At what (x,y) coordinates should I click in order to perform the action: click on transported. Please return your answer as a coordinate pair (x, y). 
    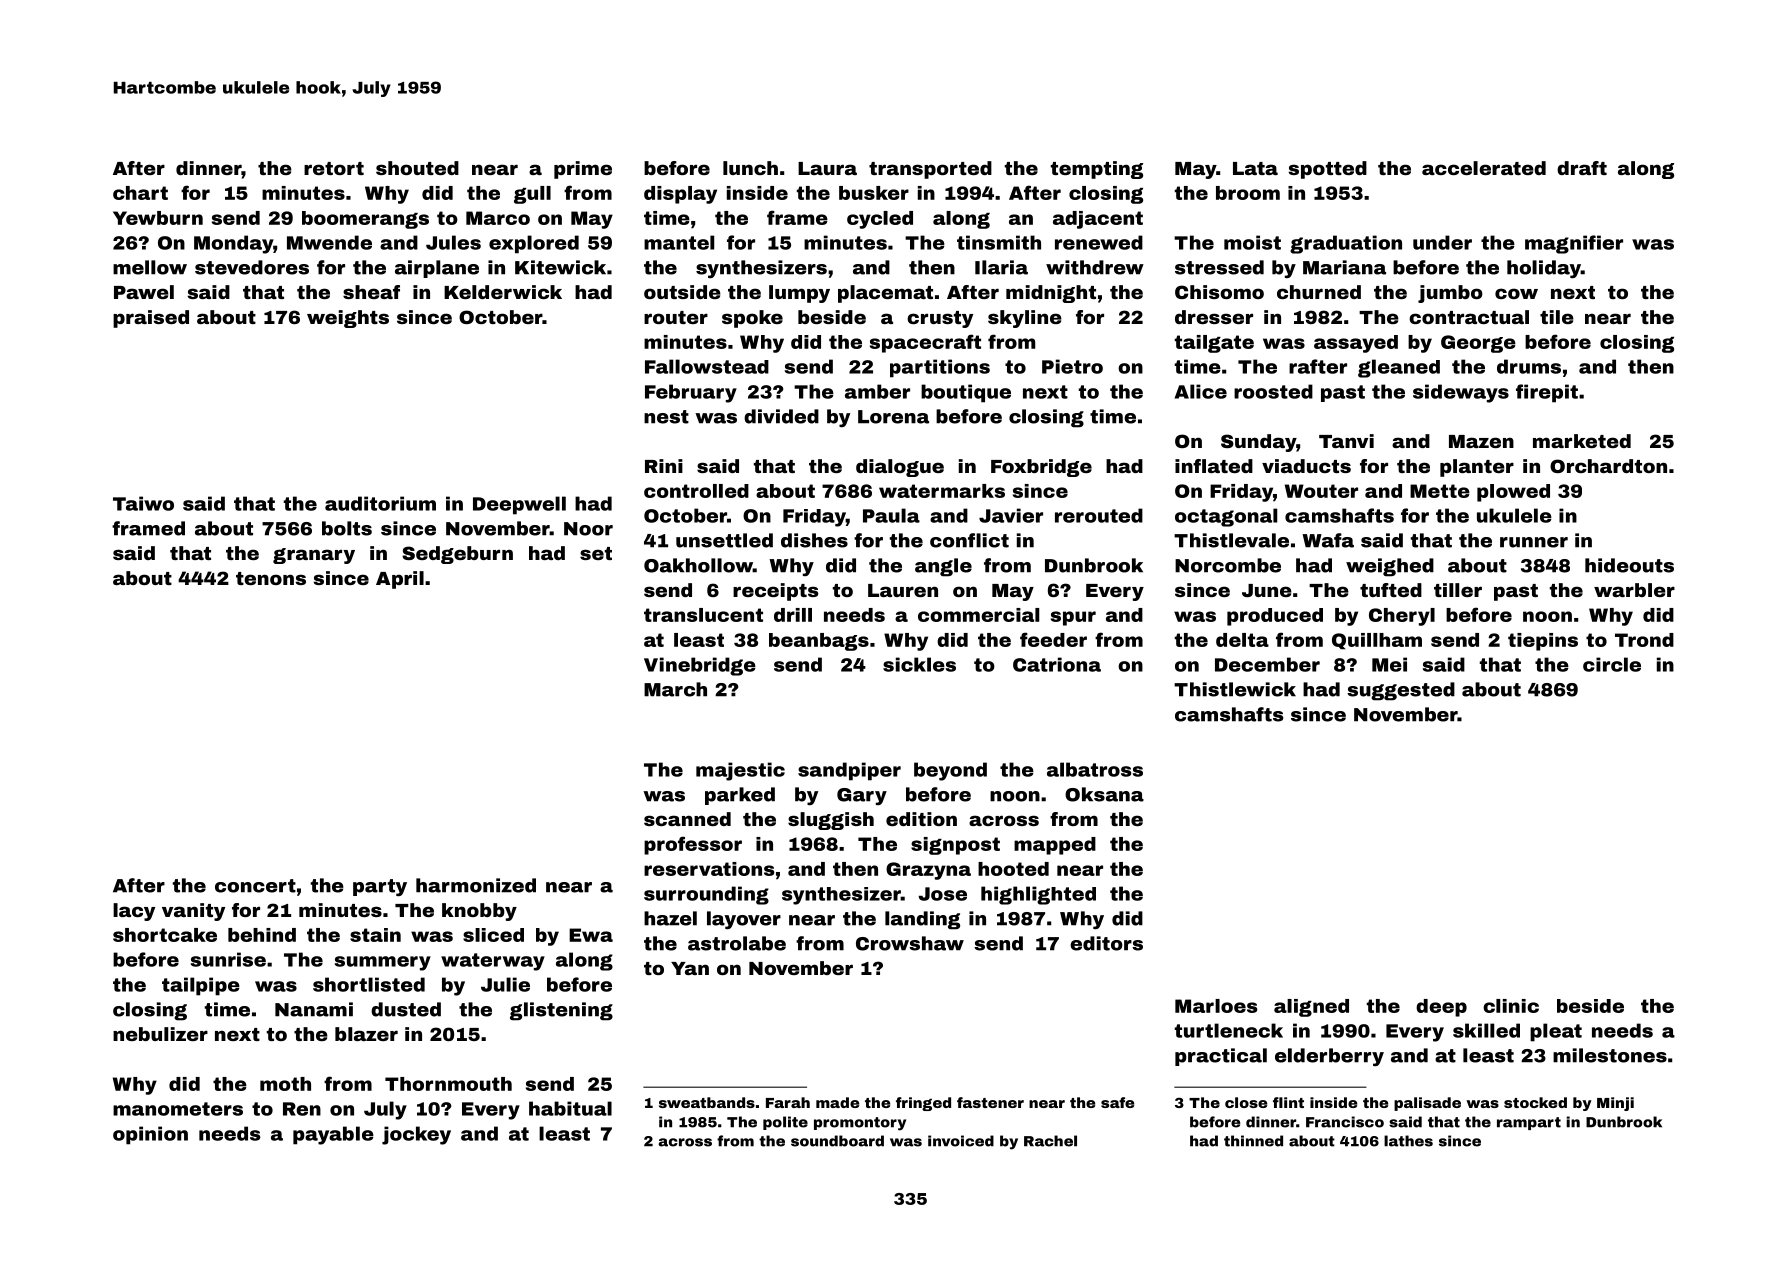
    Looking at the image, I should click on (930, 170).
